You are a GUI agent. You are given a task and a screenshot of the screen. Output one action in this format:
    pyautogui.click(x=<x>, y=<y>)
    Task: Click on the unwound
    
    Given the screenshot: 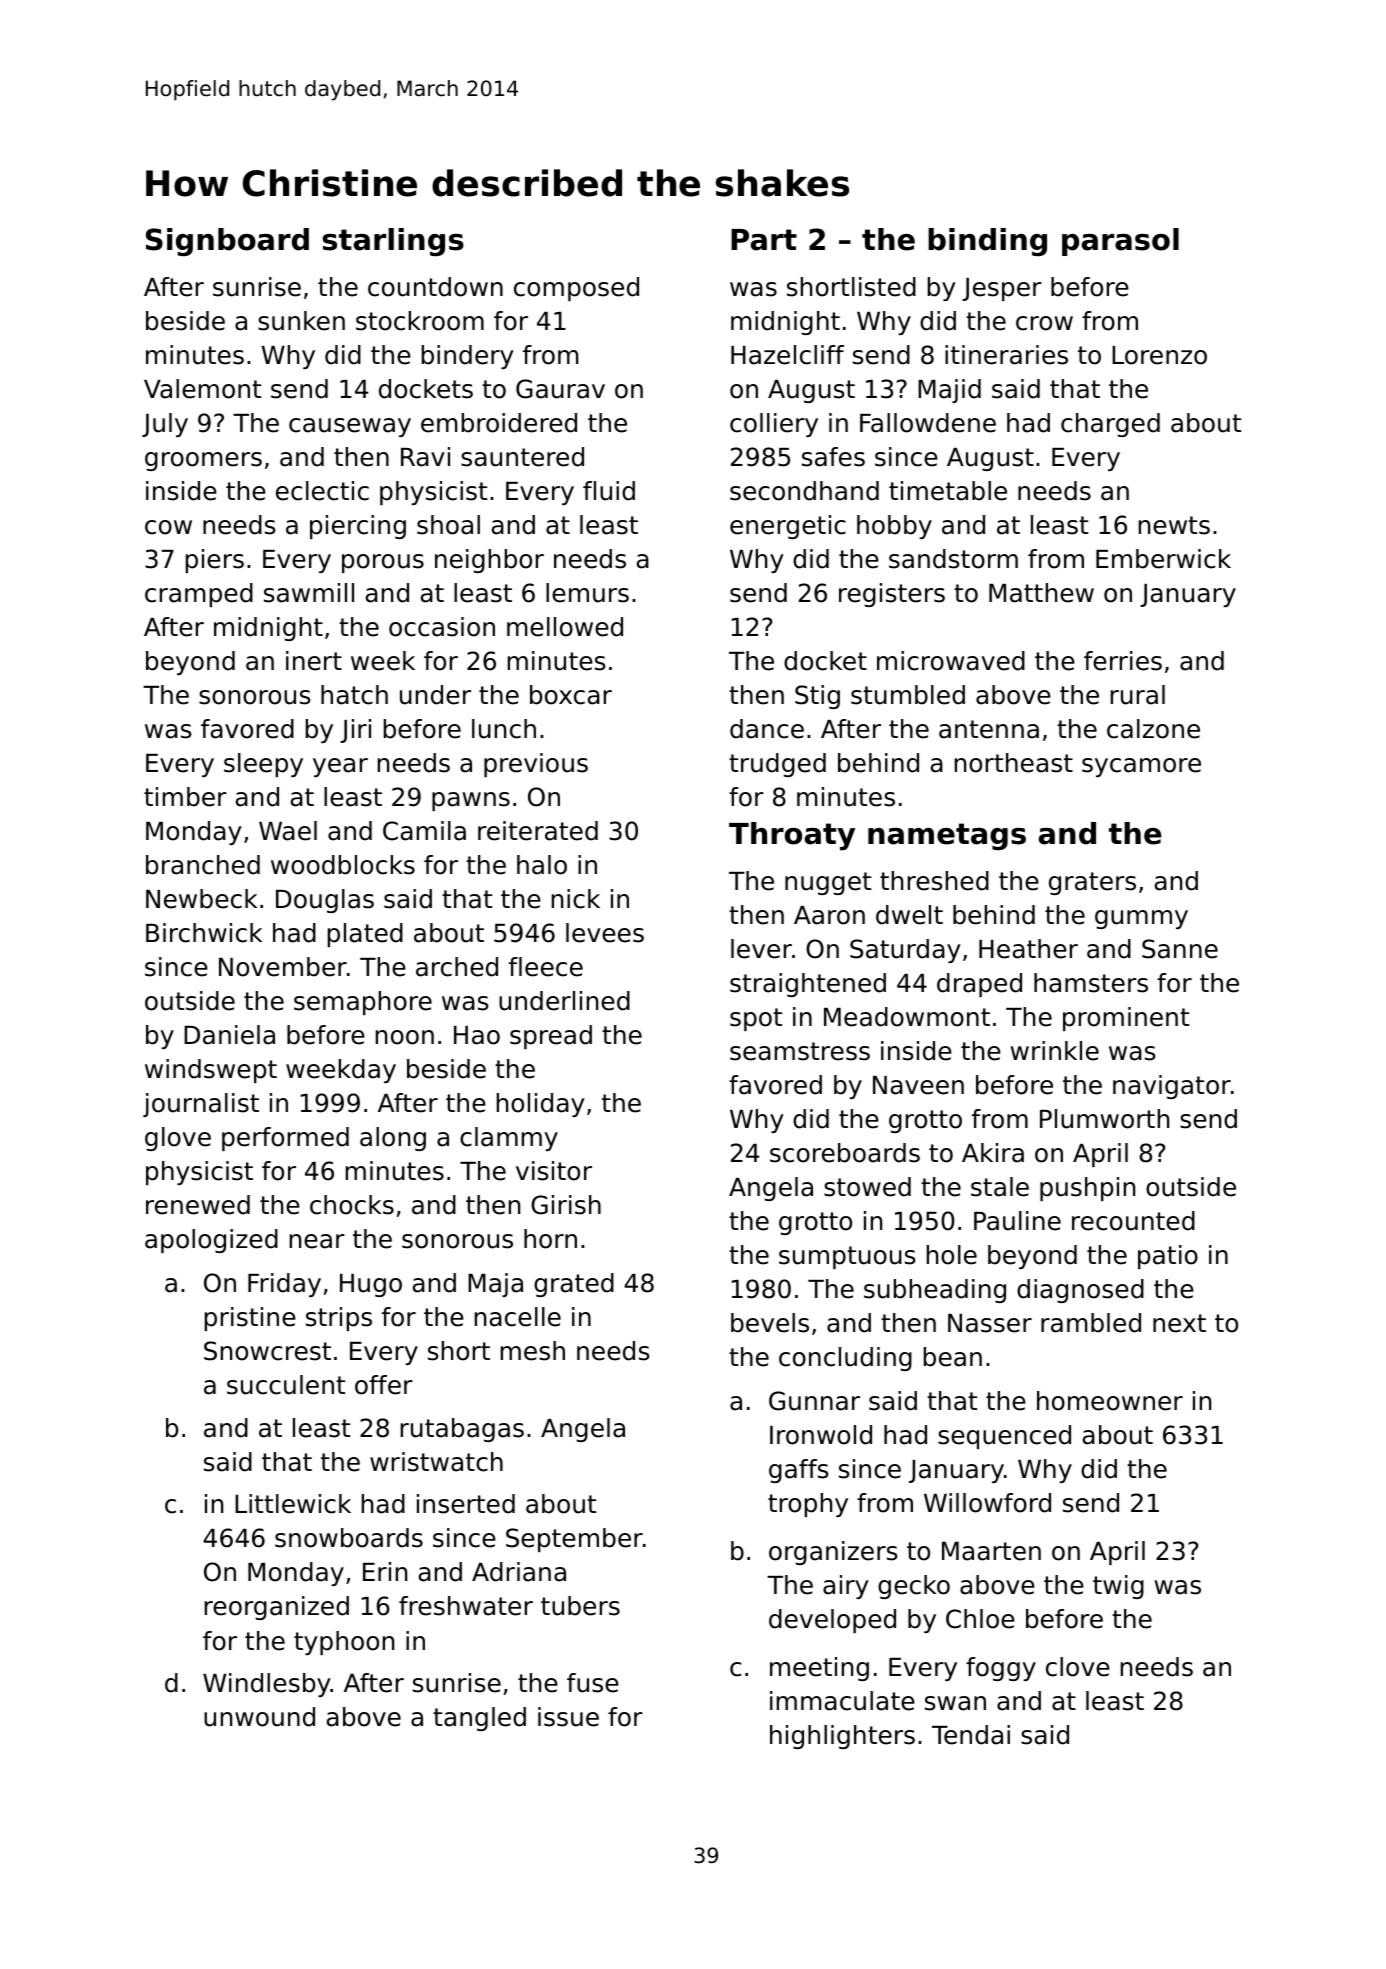 What is the action you would take?
    pyautogui.click(x=259, y=1717)
